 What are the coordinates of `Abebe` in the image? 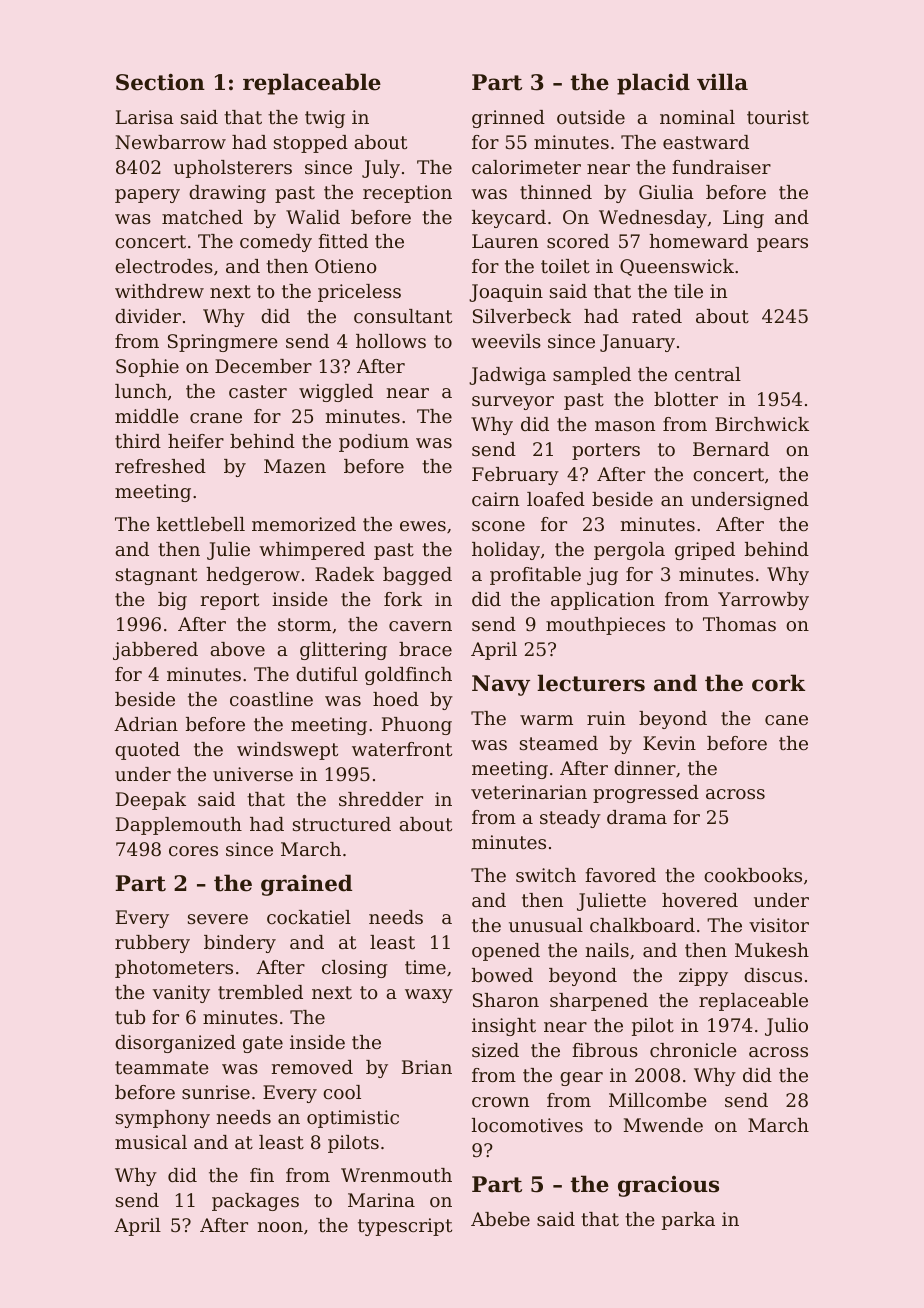 It's located at (500, 1219).
